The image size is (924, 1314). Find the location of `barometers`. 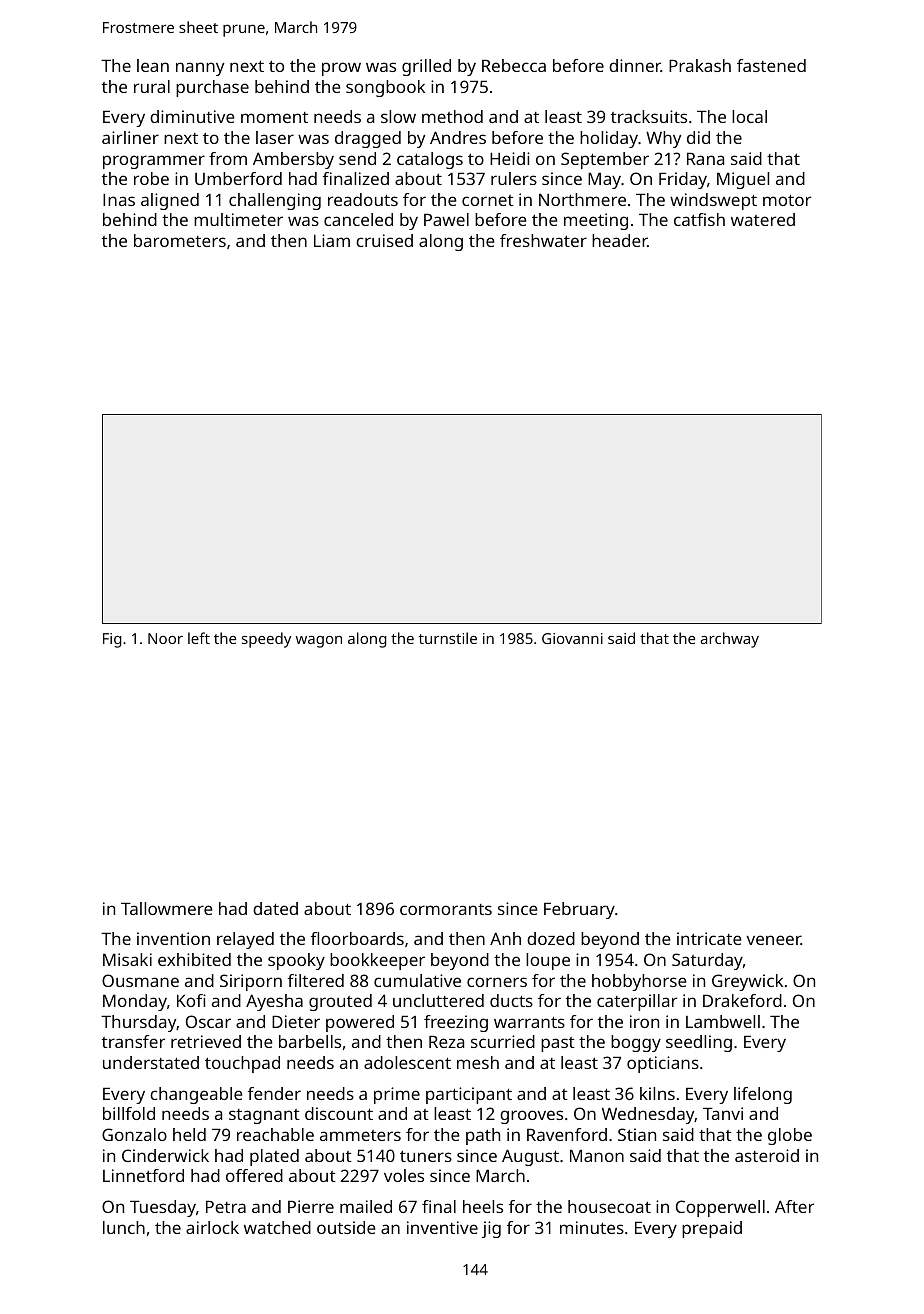

barometers is located at coordinates (180, 240).
